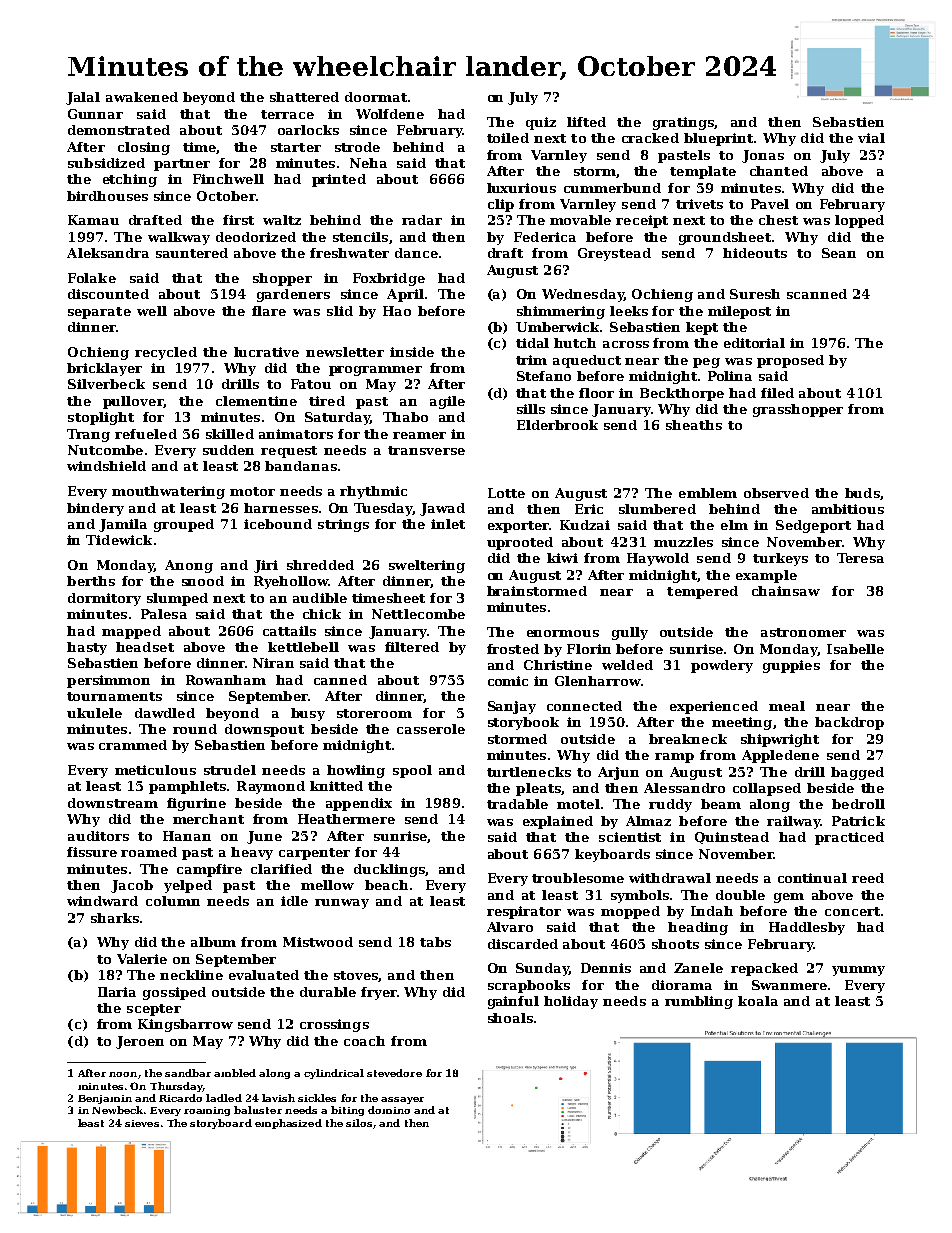  What do you see at coordinates (376, 97) in the screenshot?
I see `doormat` at bounding box center [376, 97].
